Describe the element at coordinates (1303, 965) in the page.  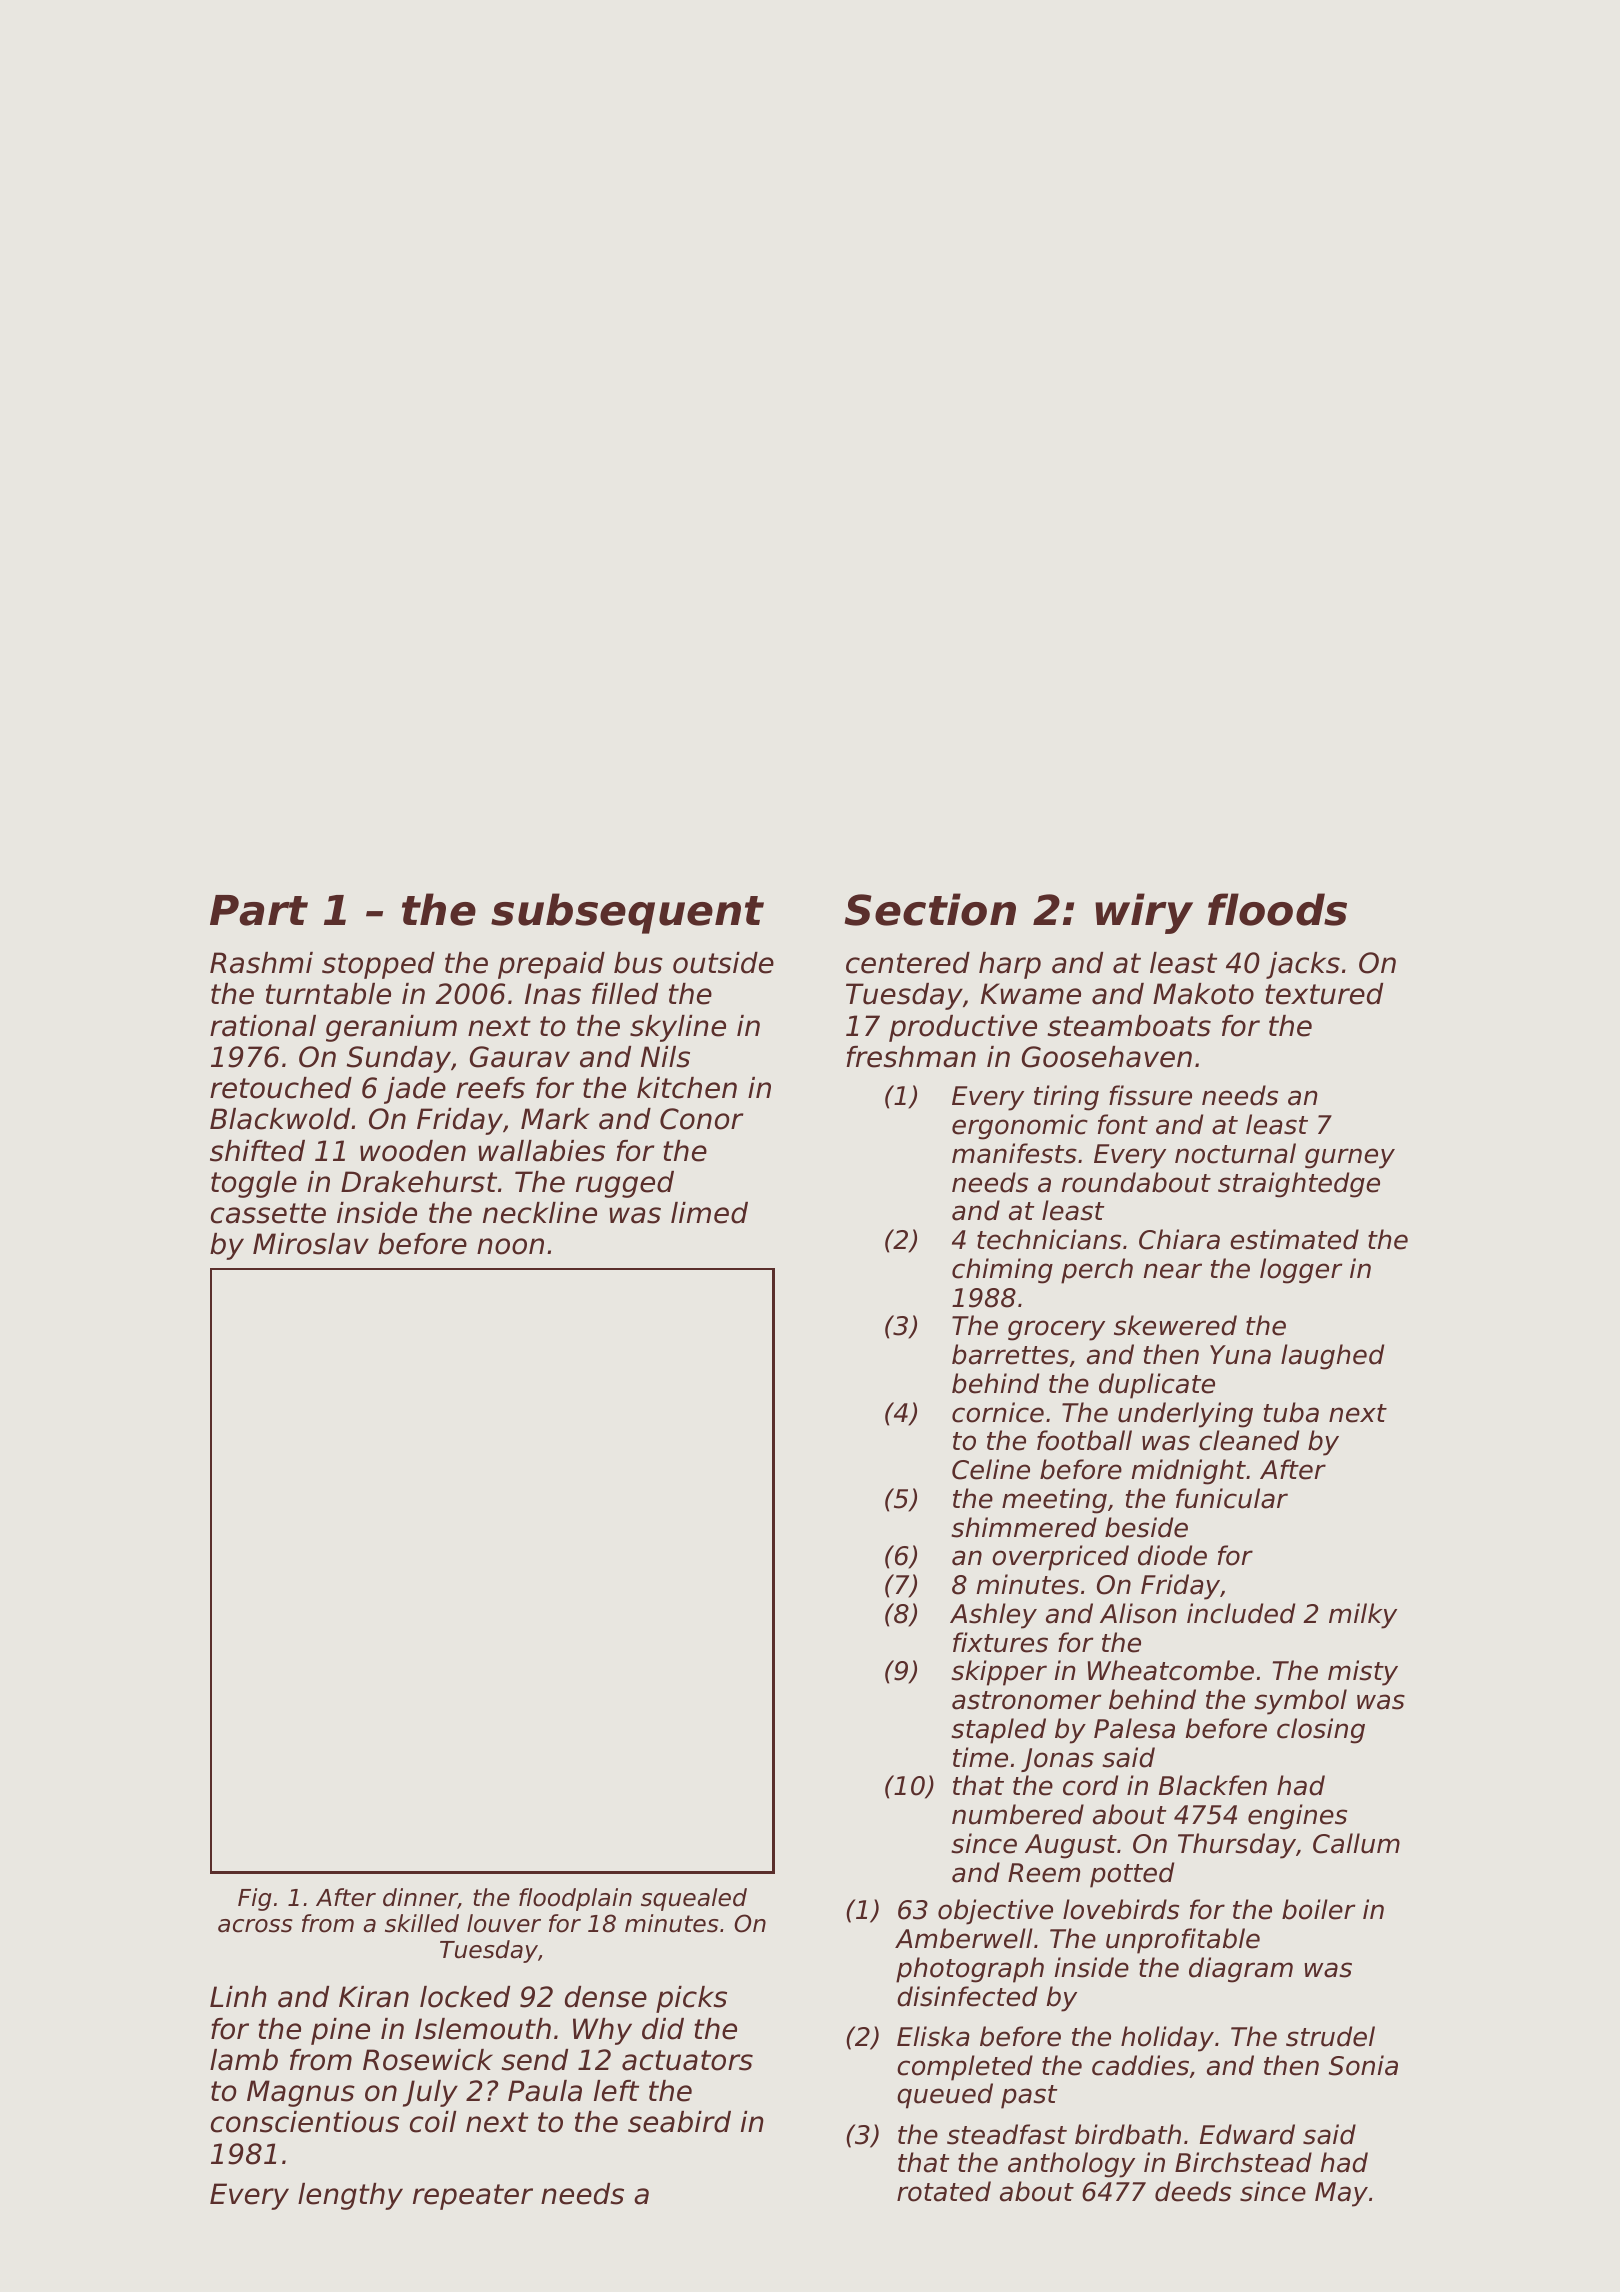
I see `jacks` at that location.
